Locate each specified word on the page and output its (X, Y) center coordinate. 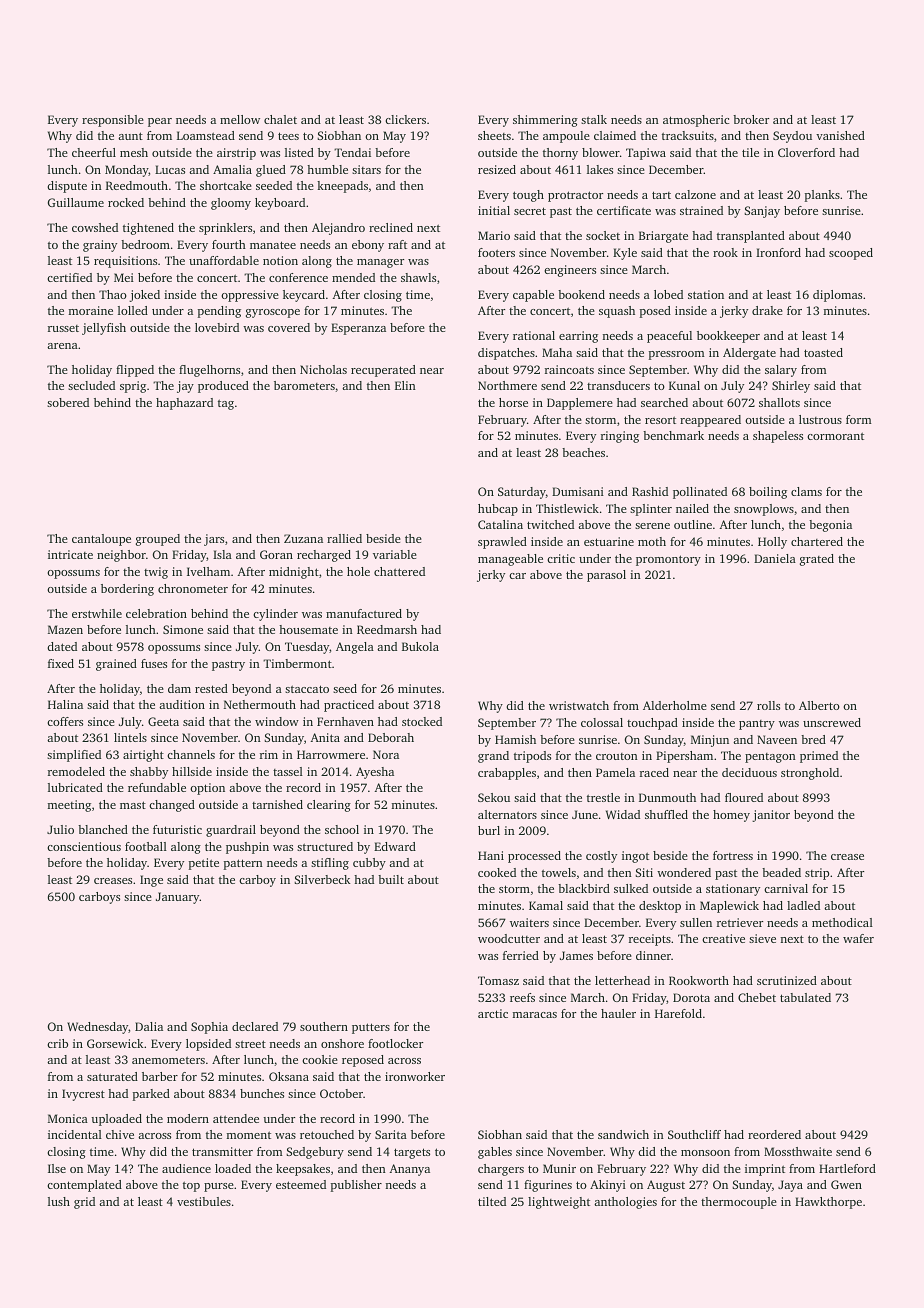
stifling (330, 864)
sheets (494, 135)
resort (660, 420)
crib (57, 1043)
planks (822, 196)
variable (395, 554)
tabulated (805, 997)
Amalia (232, 169)
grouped (158, 540)
